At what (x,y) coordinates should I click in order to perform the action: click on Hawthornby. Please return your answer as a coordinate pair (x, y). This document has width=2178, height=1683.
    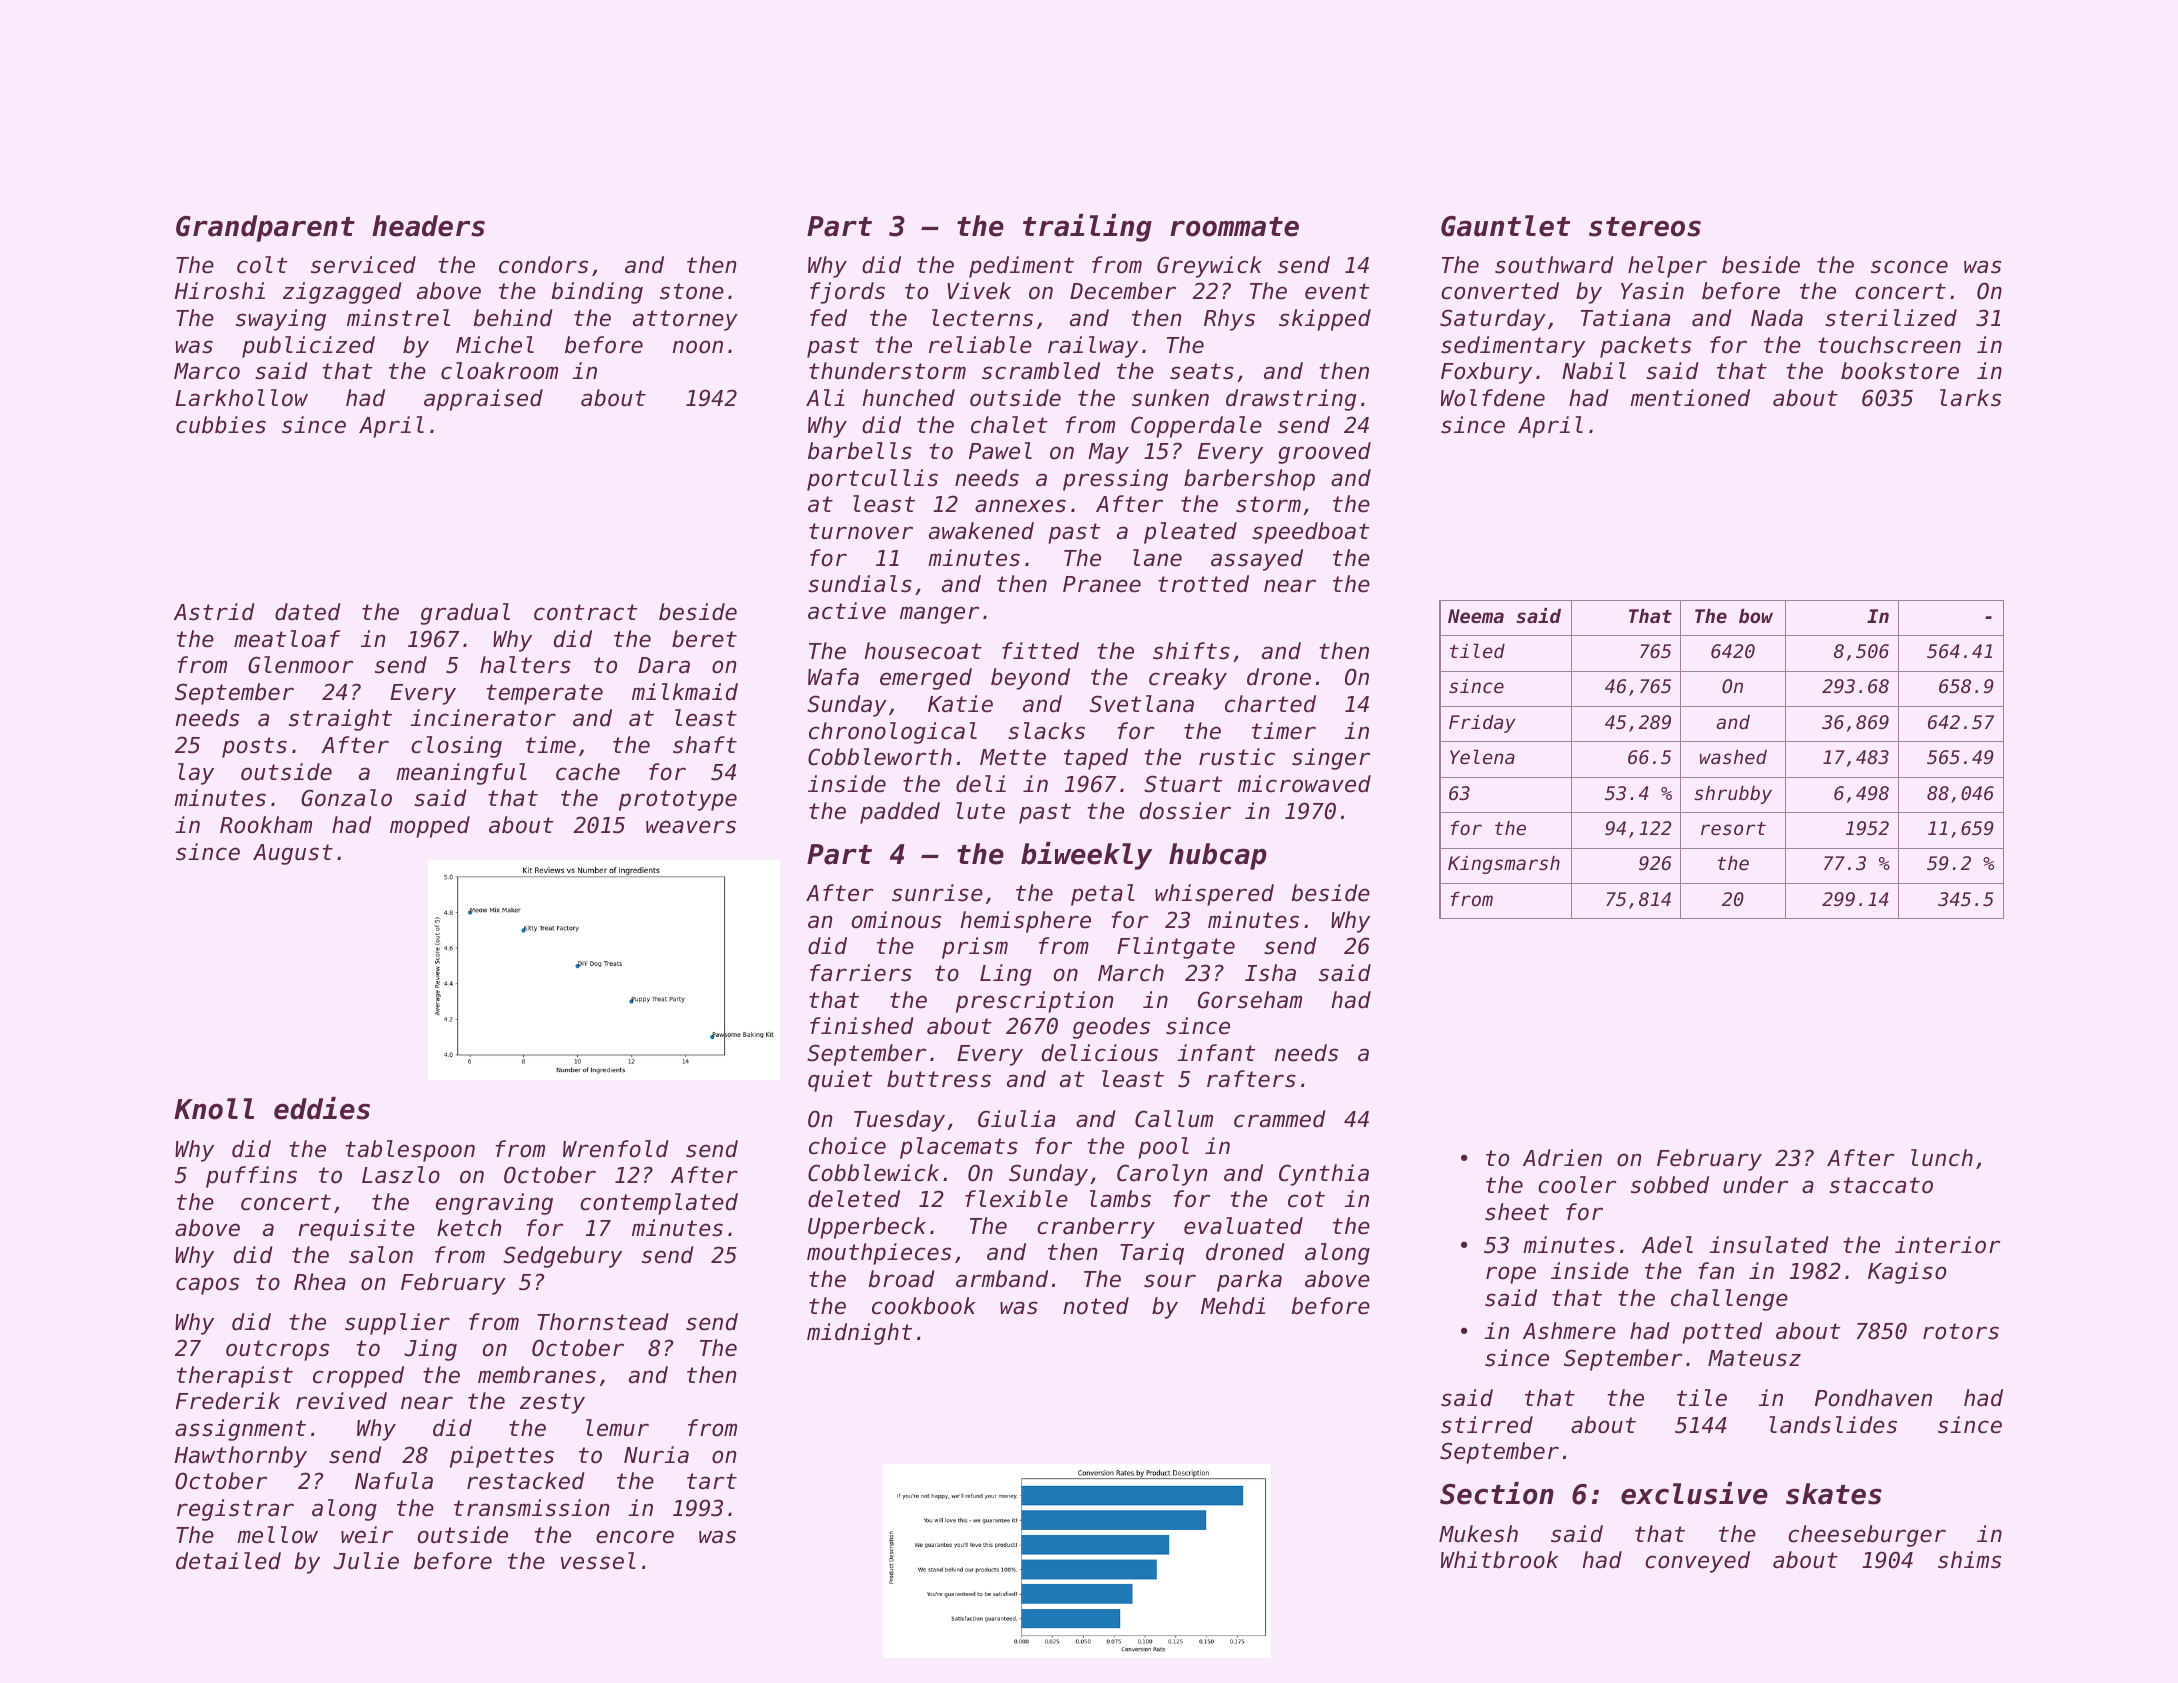
    Looking at the image, I should click on (240, 1457).
